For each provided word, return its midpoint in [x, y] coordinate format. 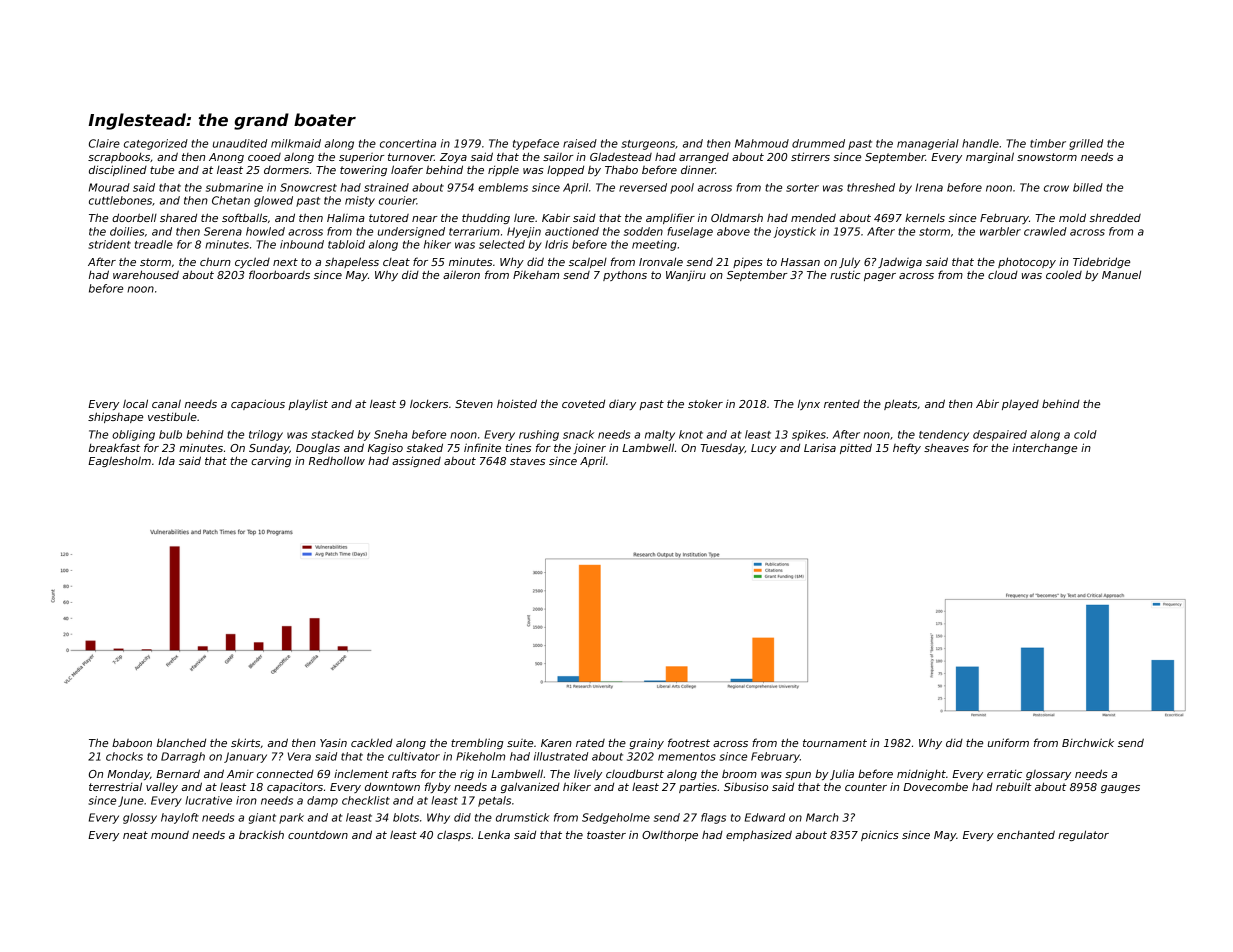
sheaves [946, 447]
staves [527, 461]
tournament [835, 743]
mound [170, 834]
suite [520, 743]
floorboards [279, 274]
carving [271, 461]
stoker [705, 404]
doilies [127, 231]
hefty [907, 448]
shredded [1115, 217]
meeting [654, 245]
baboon [132, 742]
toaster [606, 835]
